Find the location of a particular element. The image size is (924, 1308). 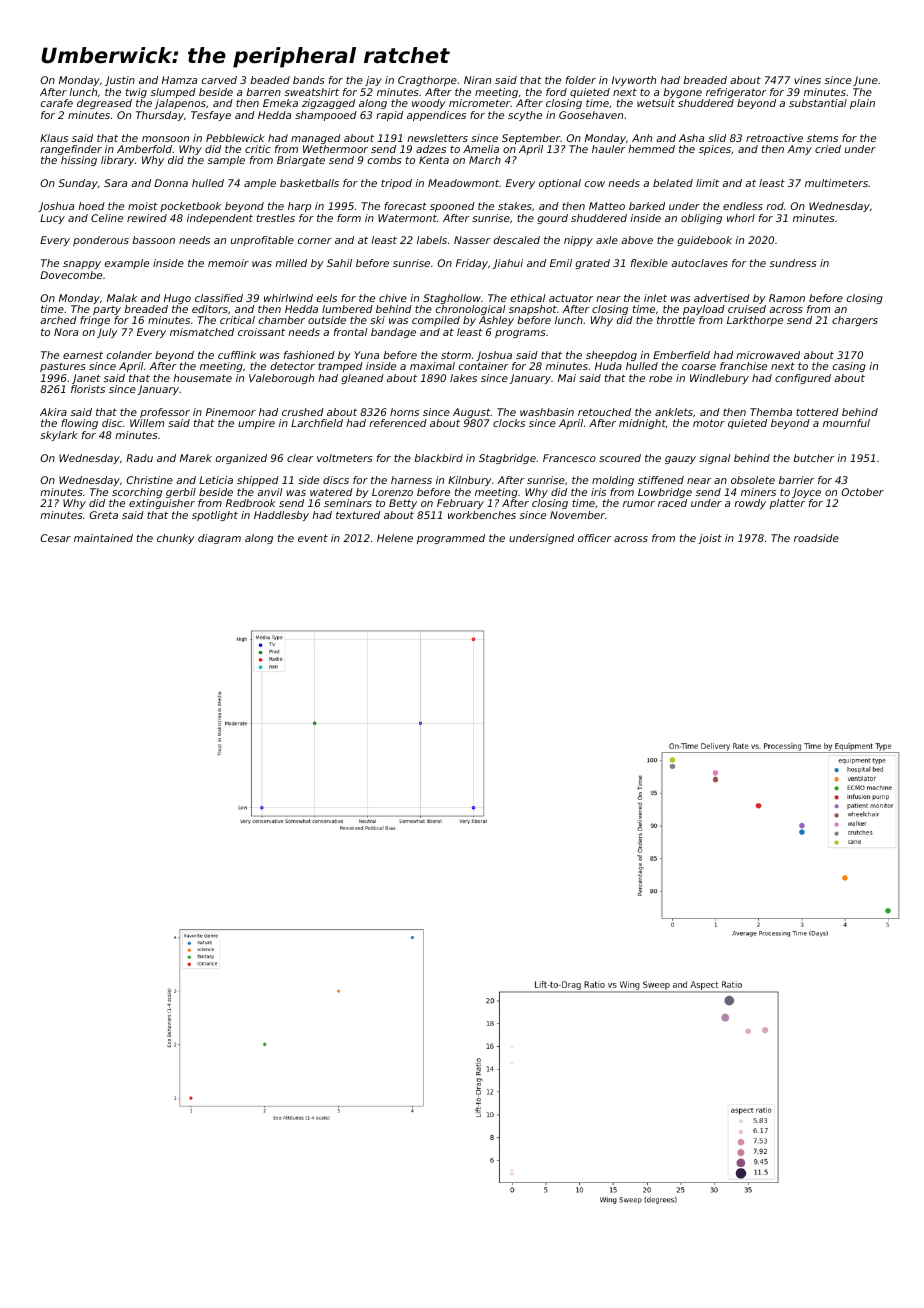

scorching is located at coordinates (137, 493).
